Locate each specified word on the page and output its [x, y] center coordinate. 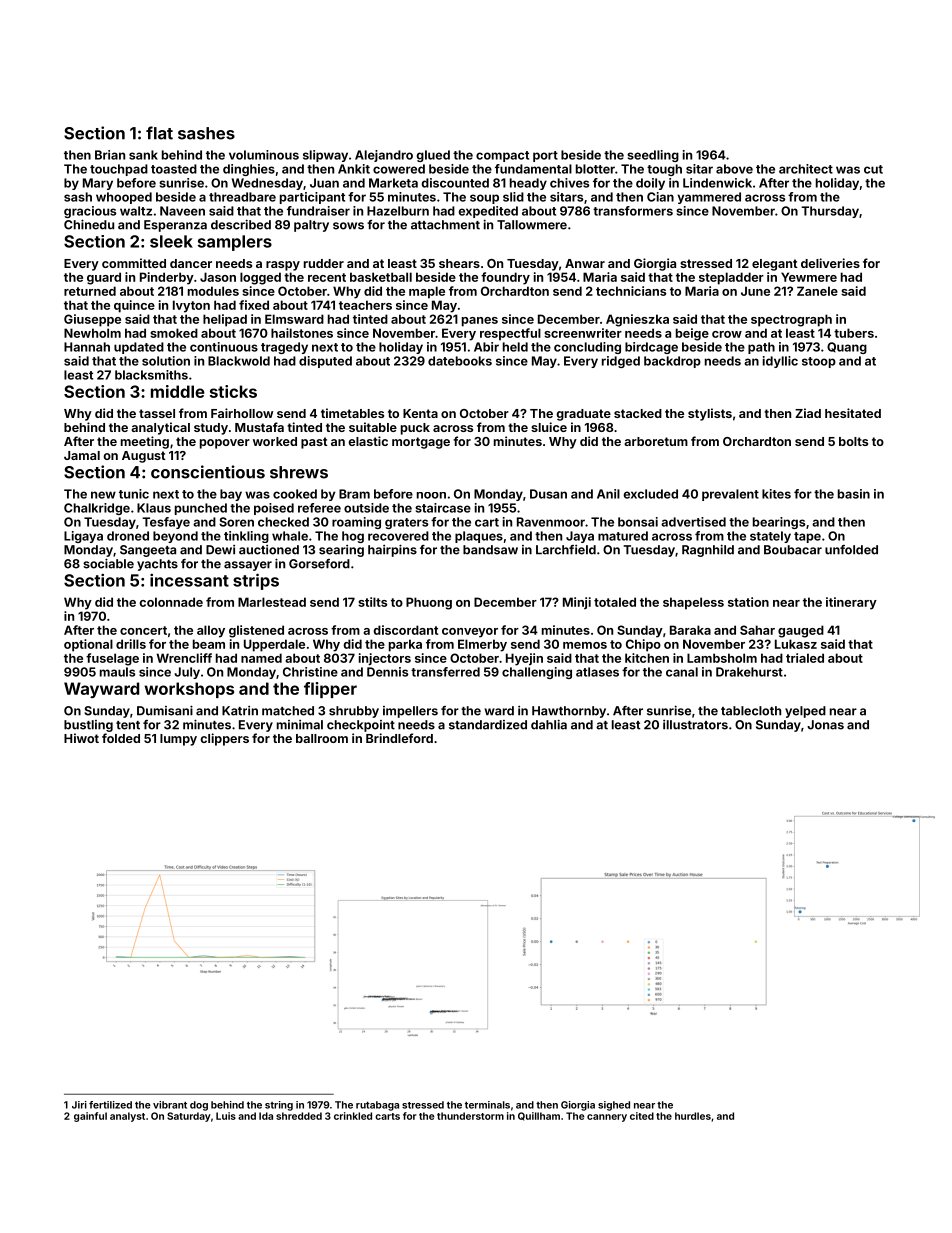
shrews [299, 472]
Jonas [825, 725]
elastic [368, 441]
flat [159, 133]
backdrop [672, 362]
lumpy [178, 740]
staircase [443, 508]
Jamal [82, 455]
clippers [224, 739]
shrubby [354, 712]
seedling [653, 156]
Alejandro [384, 156]
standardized [488, 725]
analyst [127, 1117]
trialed [805, 658]
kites [776, 494]
